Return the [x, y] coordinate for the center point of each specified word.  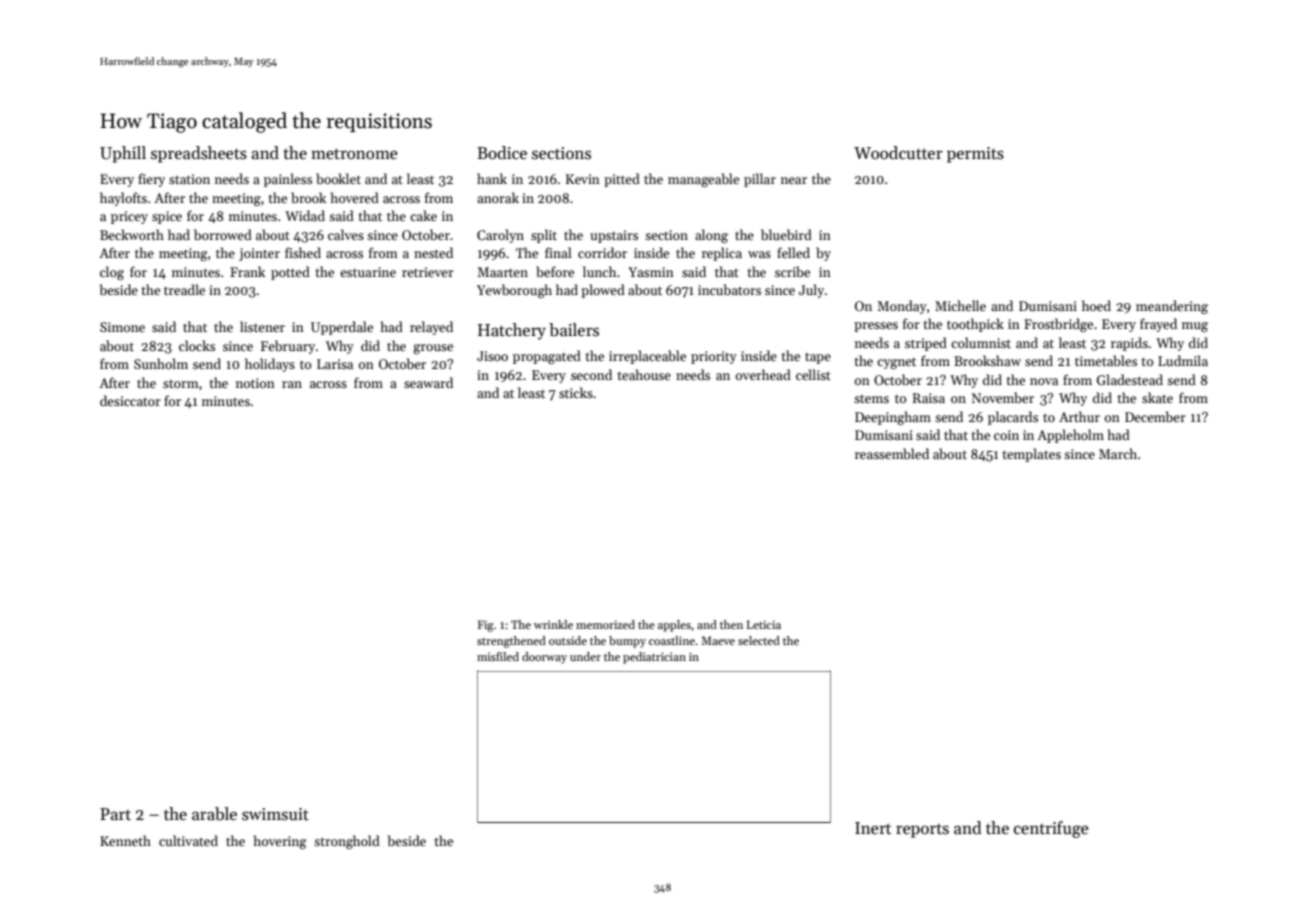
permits [975, 155]
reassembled [892, 453]
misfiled [498, 656]
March [1118, 453]
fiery [151, 180]
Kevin [583, 179]
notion [255, 383]
